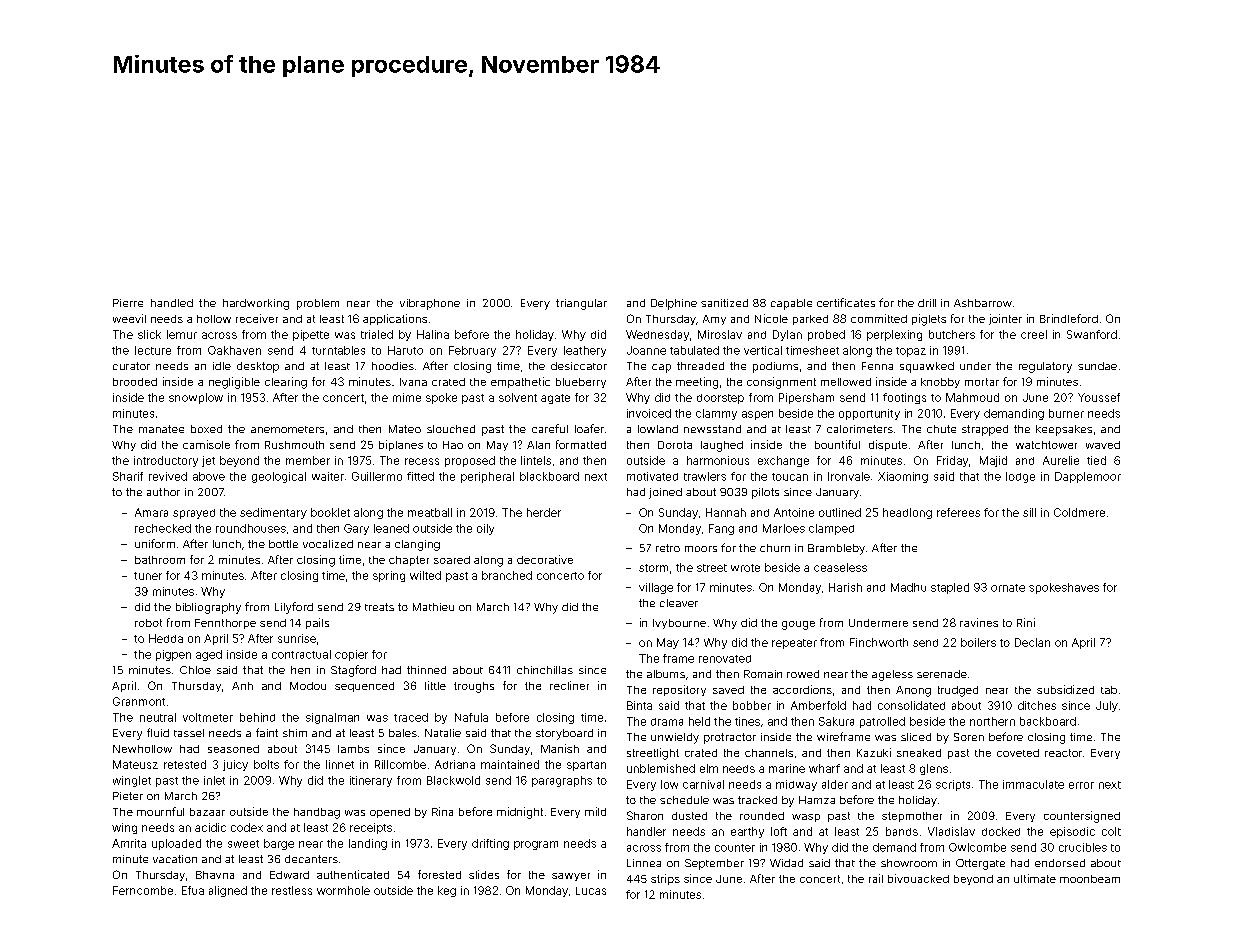 This page has width=1233, height=952. What do you see at coordinates (656, 588) in the page?
I see `village` at bounding box center [656, 588].
